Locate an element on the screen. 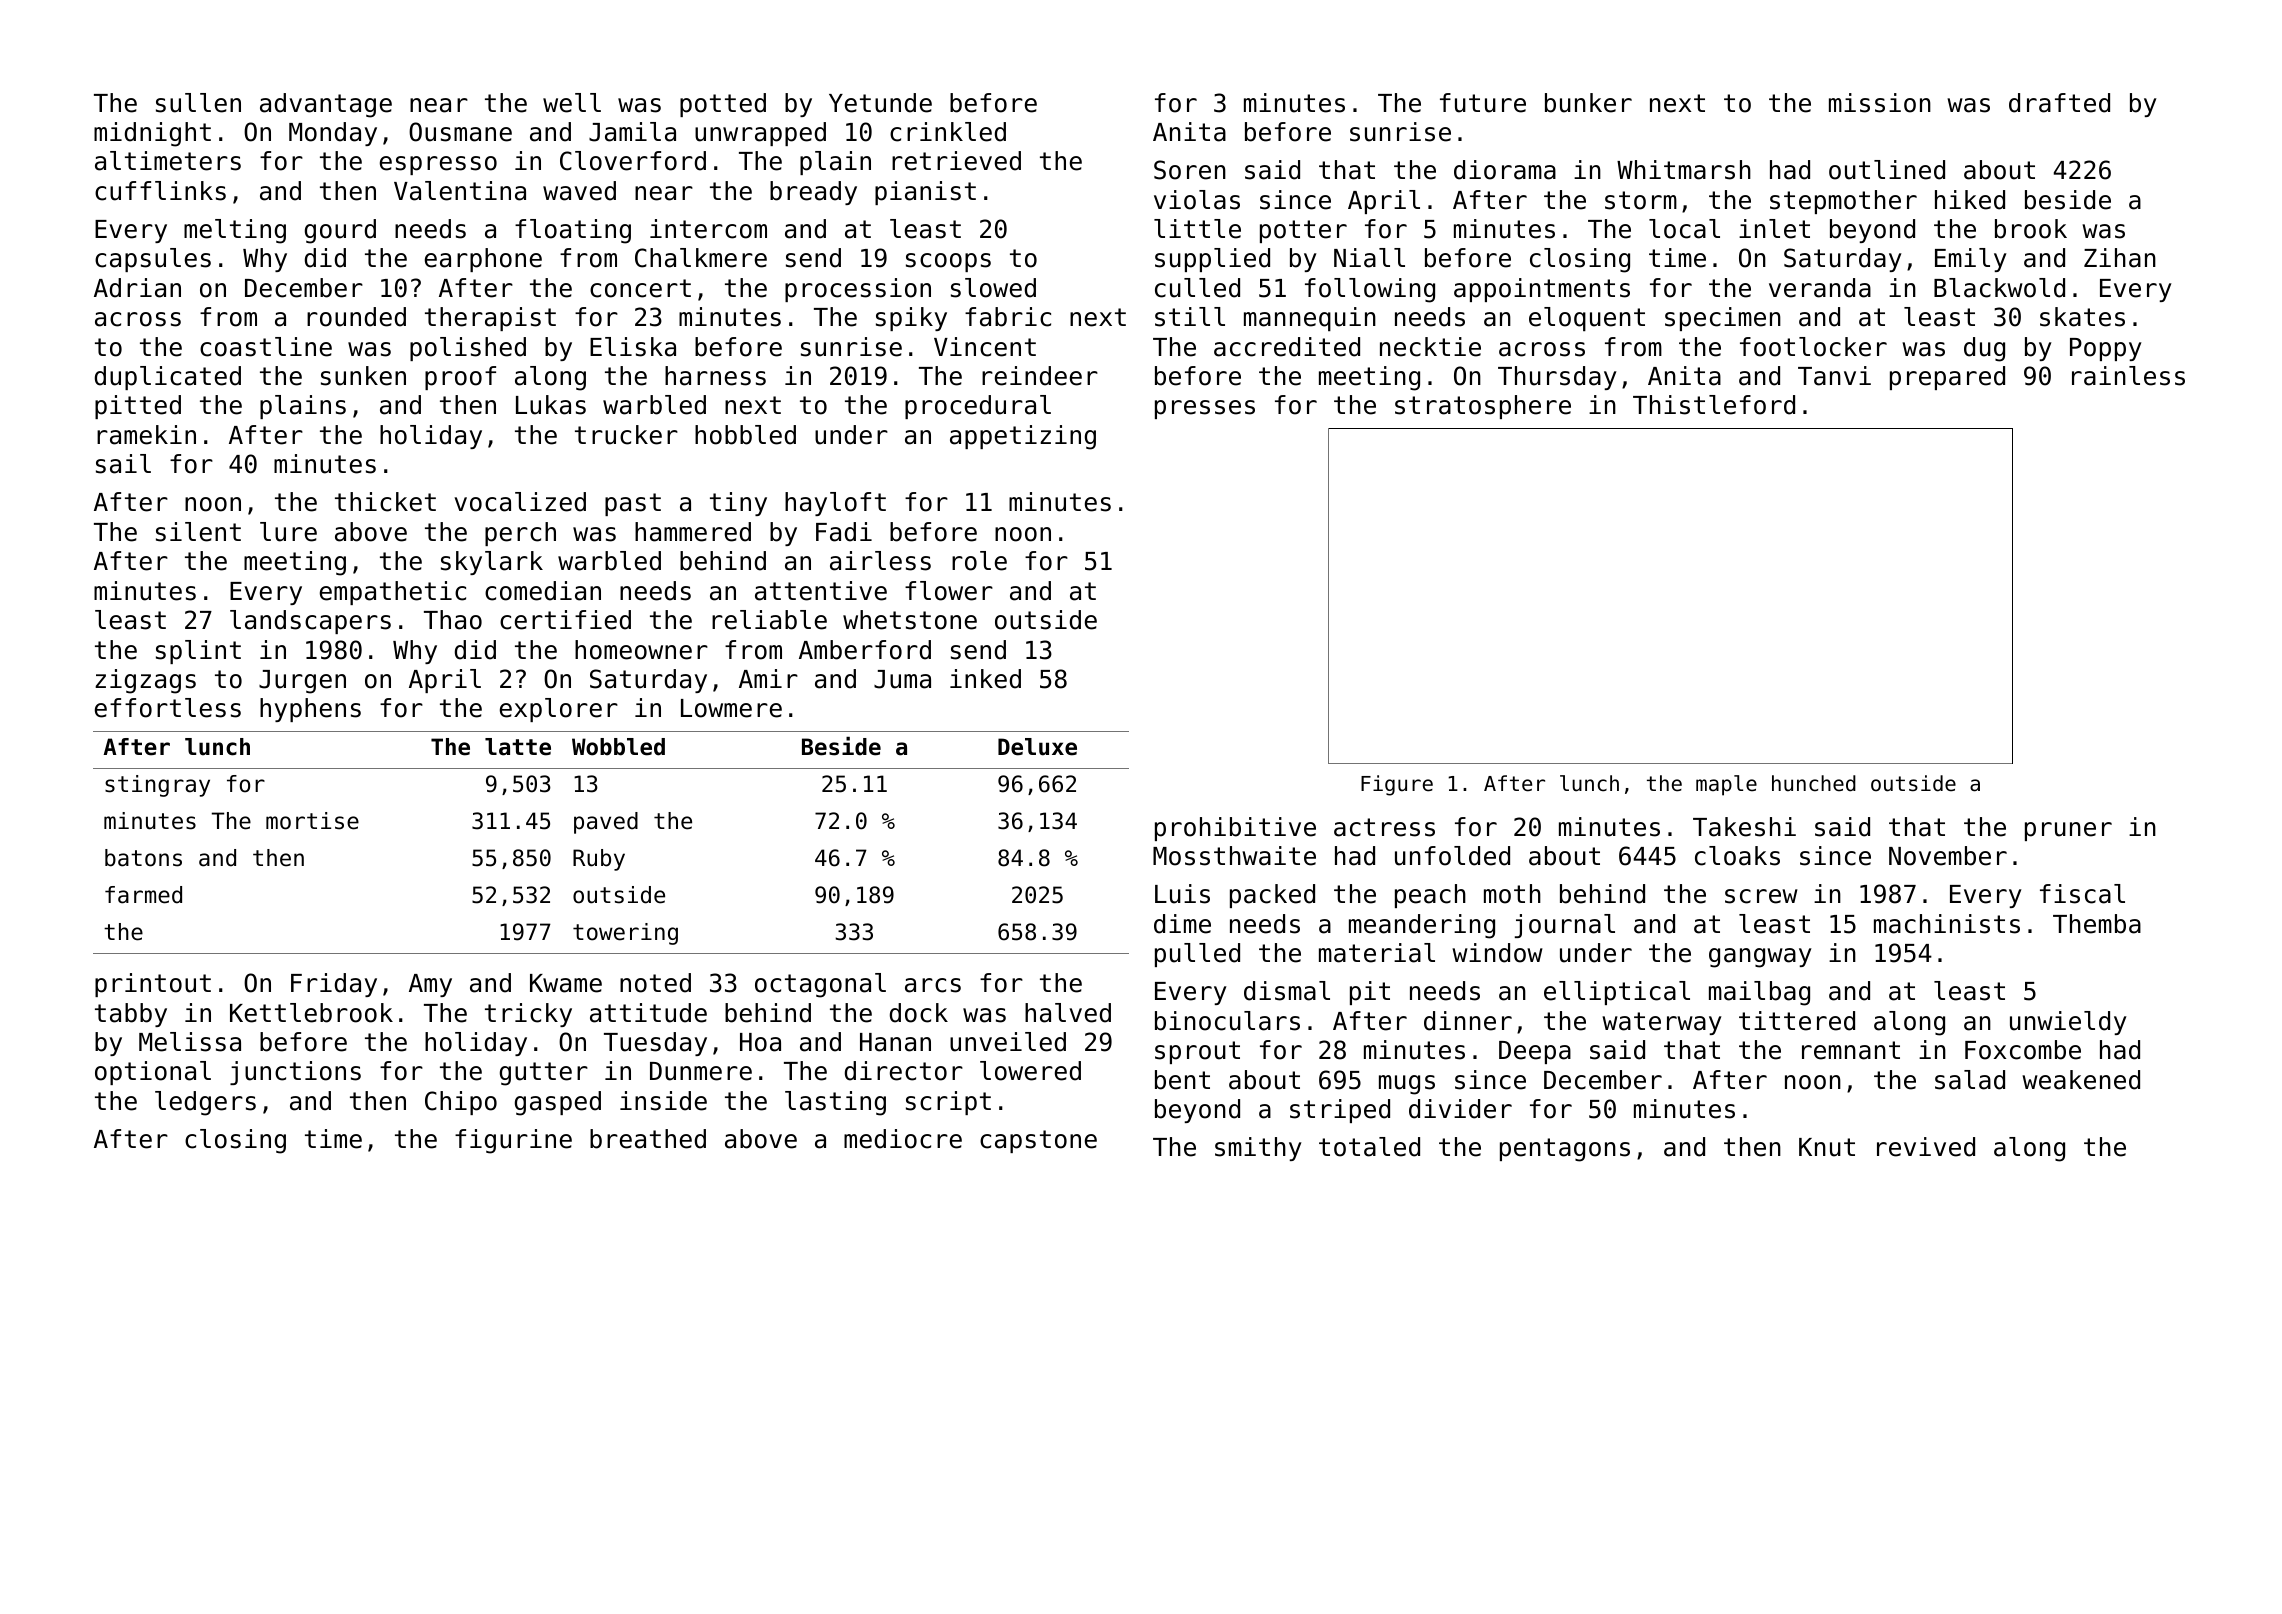 The image size is (2282, 1614). maple is located at coordinates (1726, 785).
